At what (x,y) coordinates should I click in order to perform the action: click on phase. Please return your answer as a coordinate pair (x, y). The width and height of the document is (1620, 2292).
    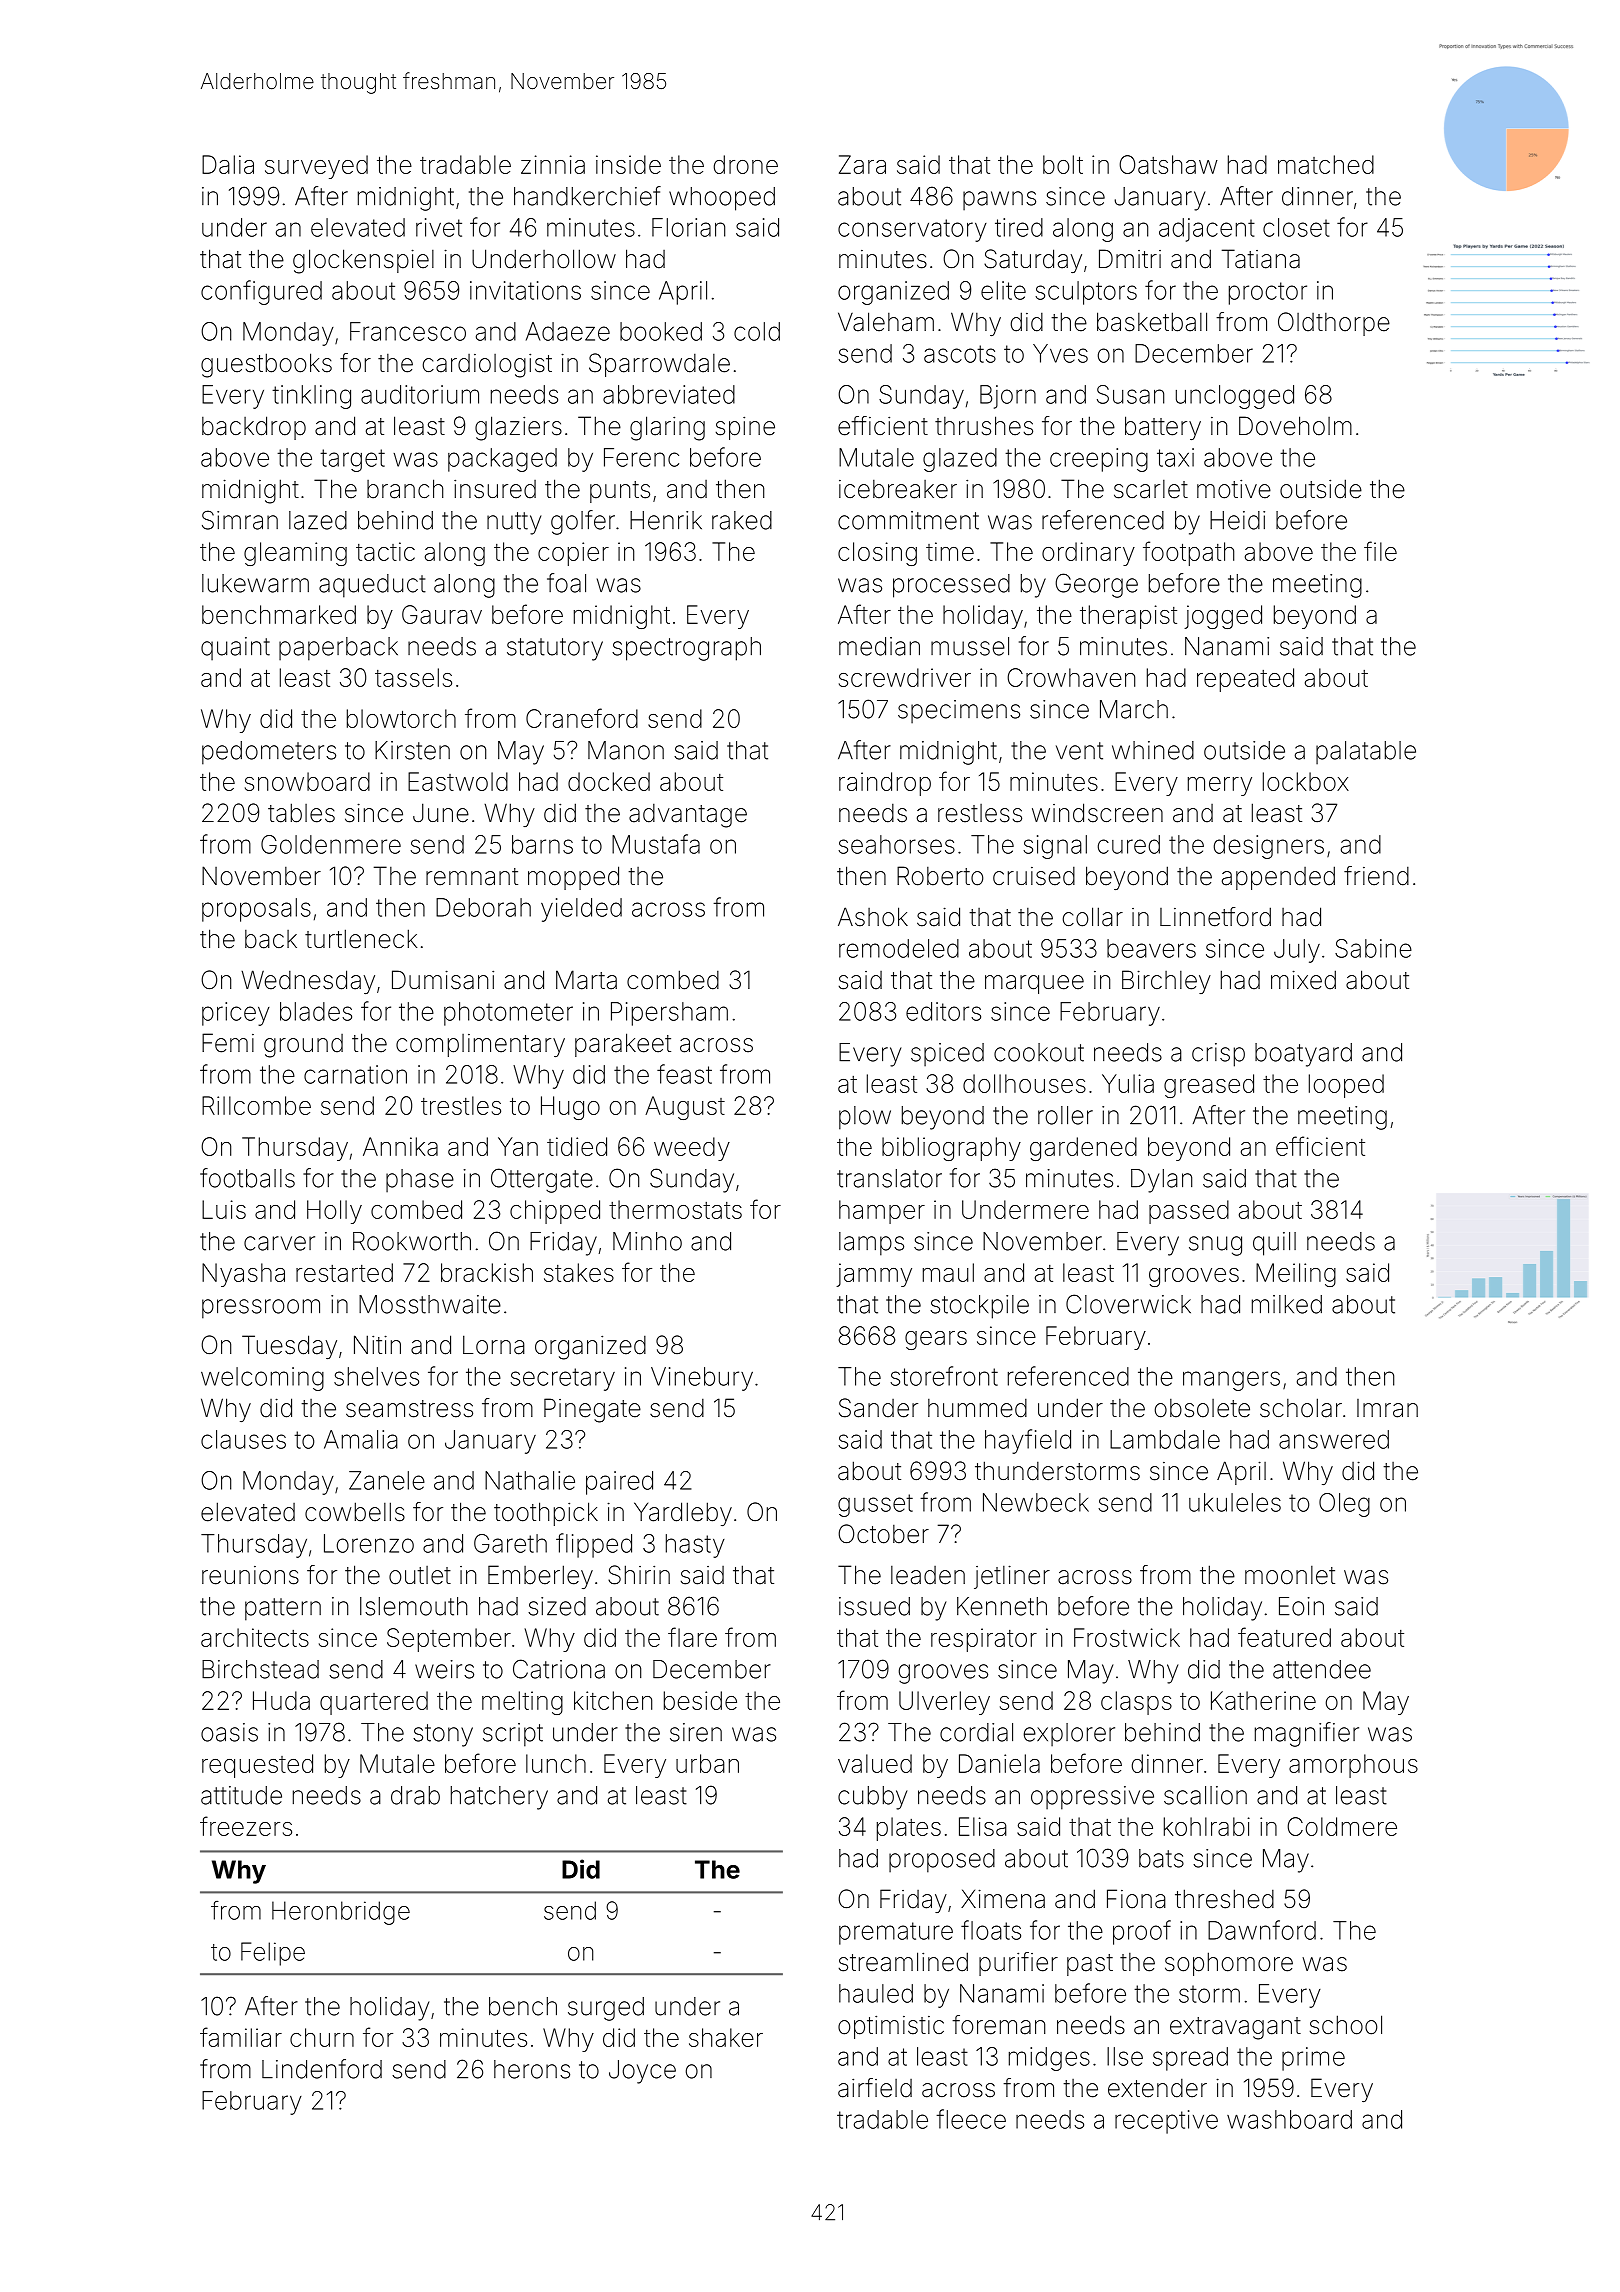
    Looking at the image, I should click on (420, 1180).
